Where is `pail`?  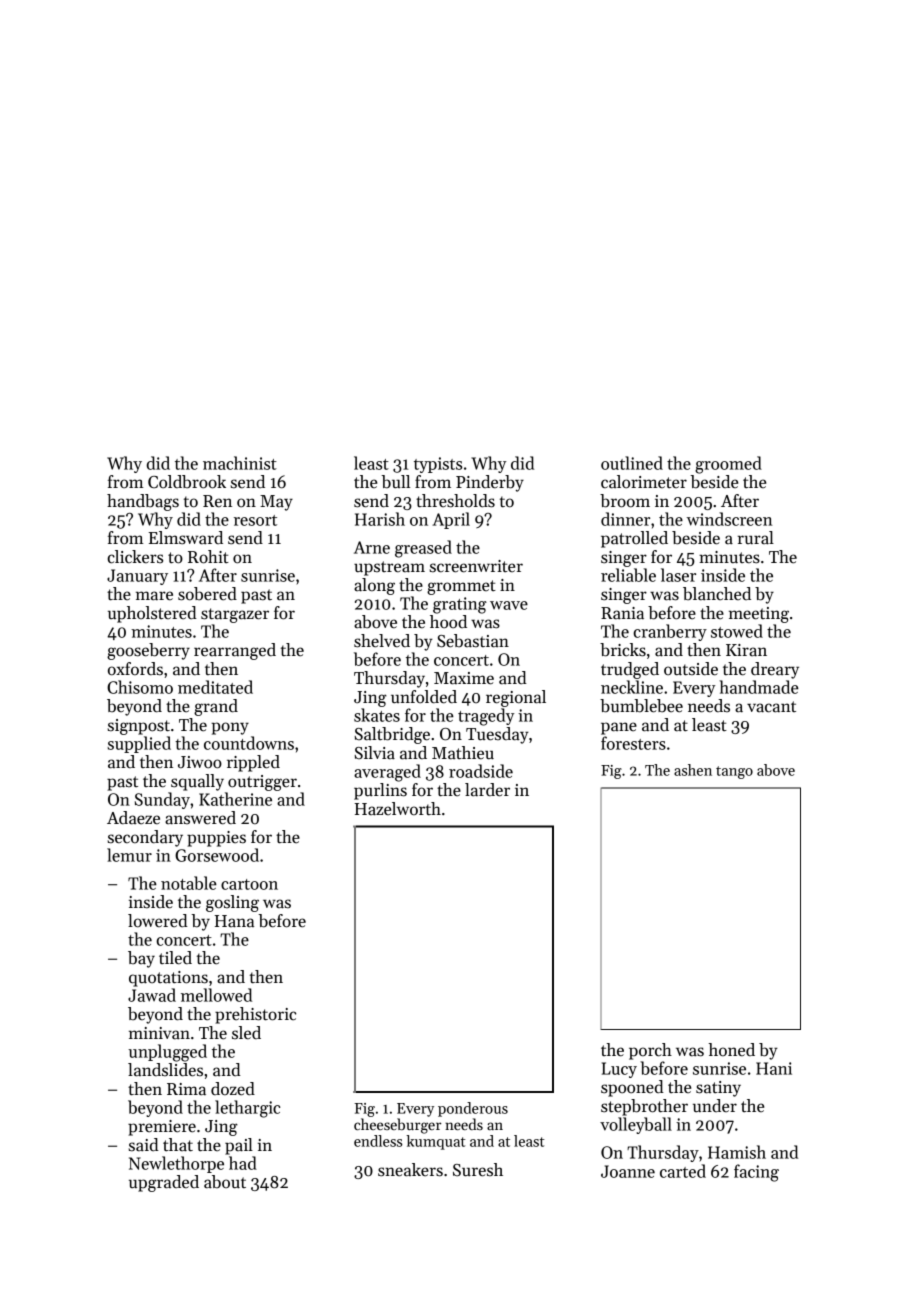
pail is located at coordinates (239, 1146).
